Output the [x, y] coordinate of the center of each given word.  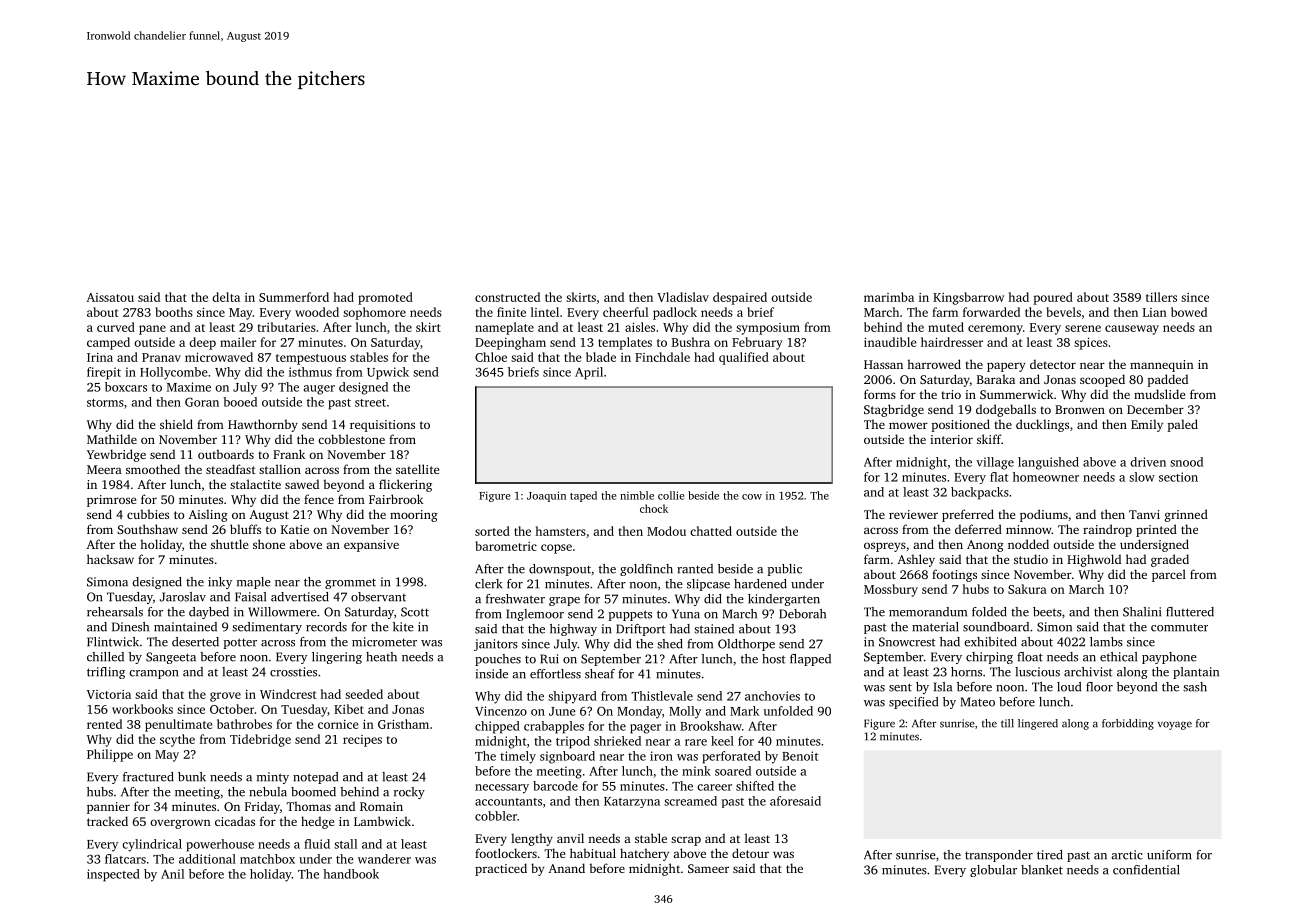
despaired [740, 298]
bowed [1189, 312]
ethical [1118, 657]
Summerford [294, 297]
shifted [755, 786]
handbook [351, 874]
